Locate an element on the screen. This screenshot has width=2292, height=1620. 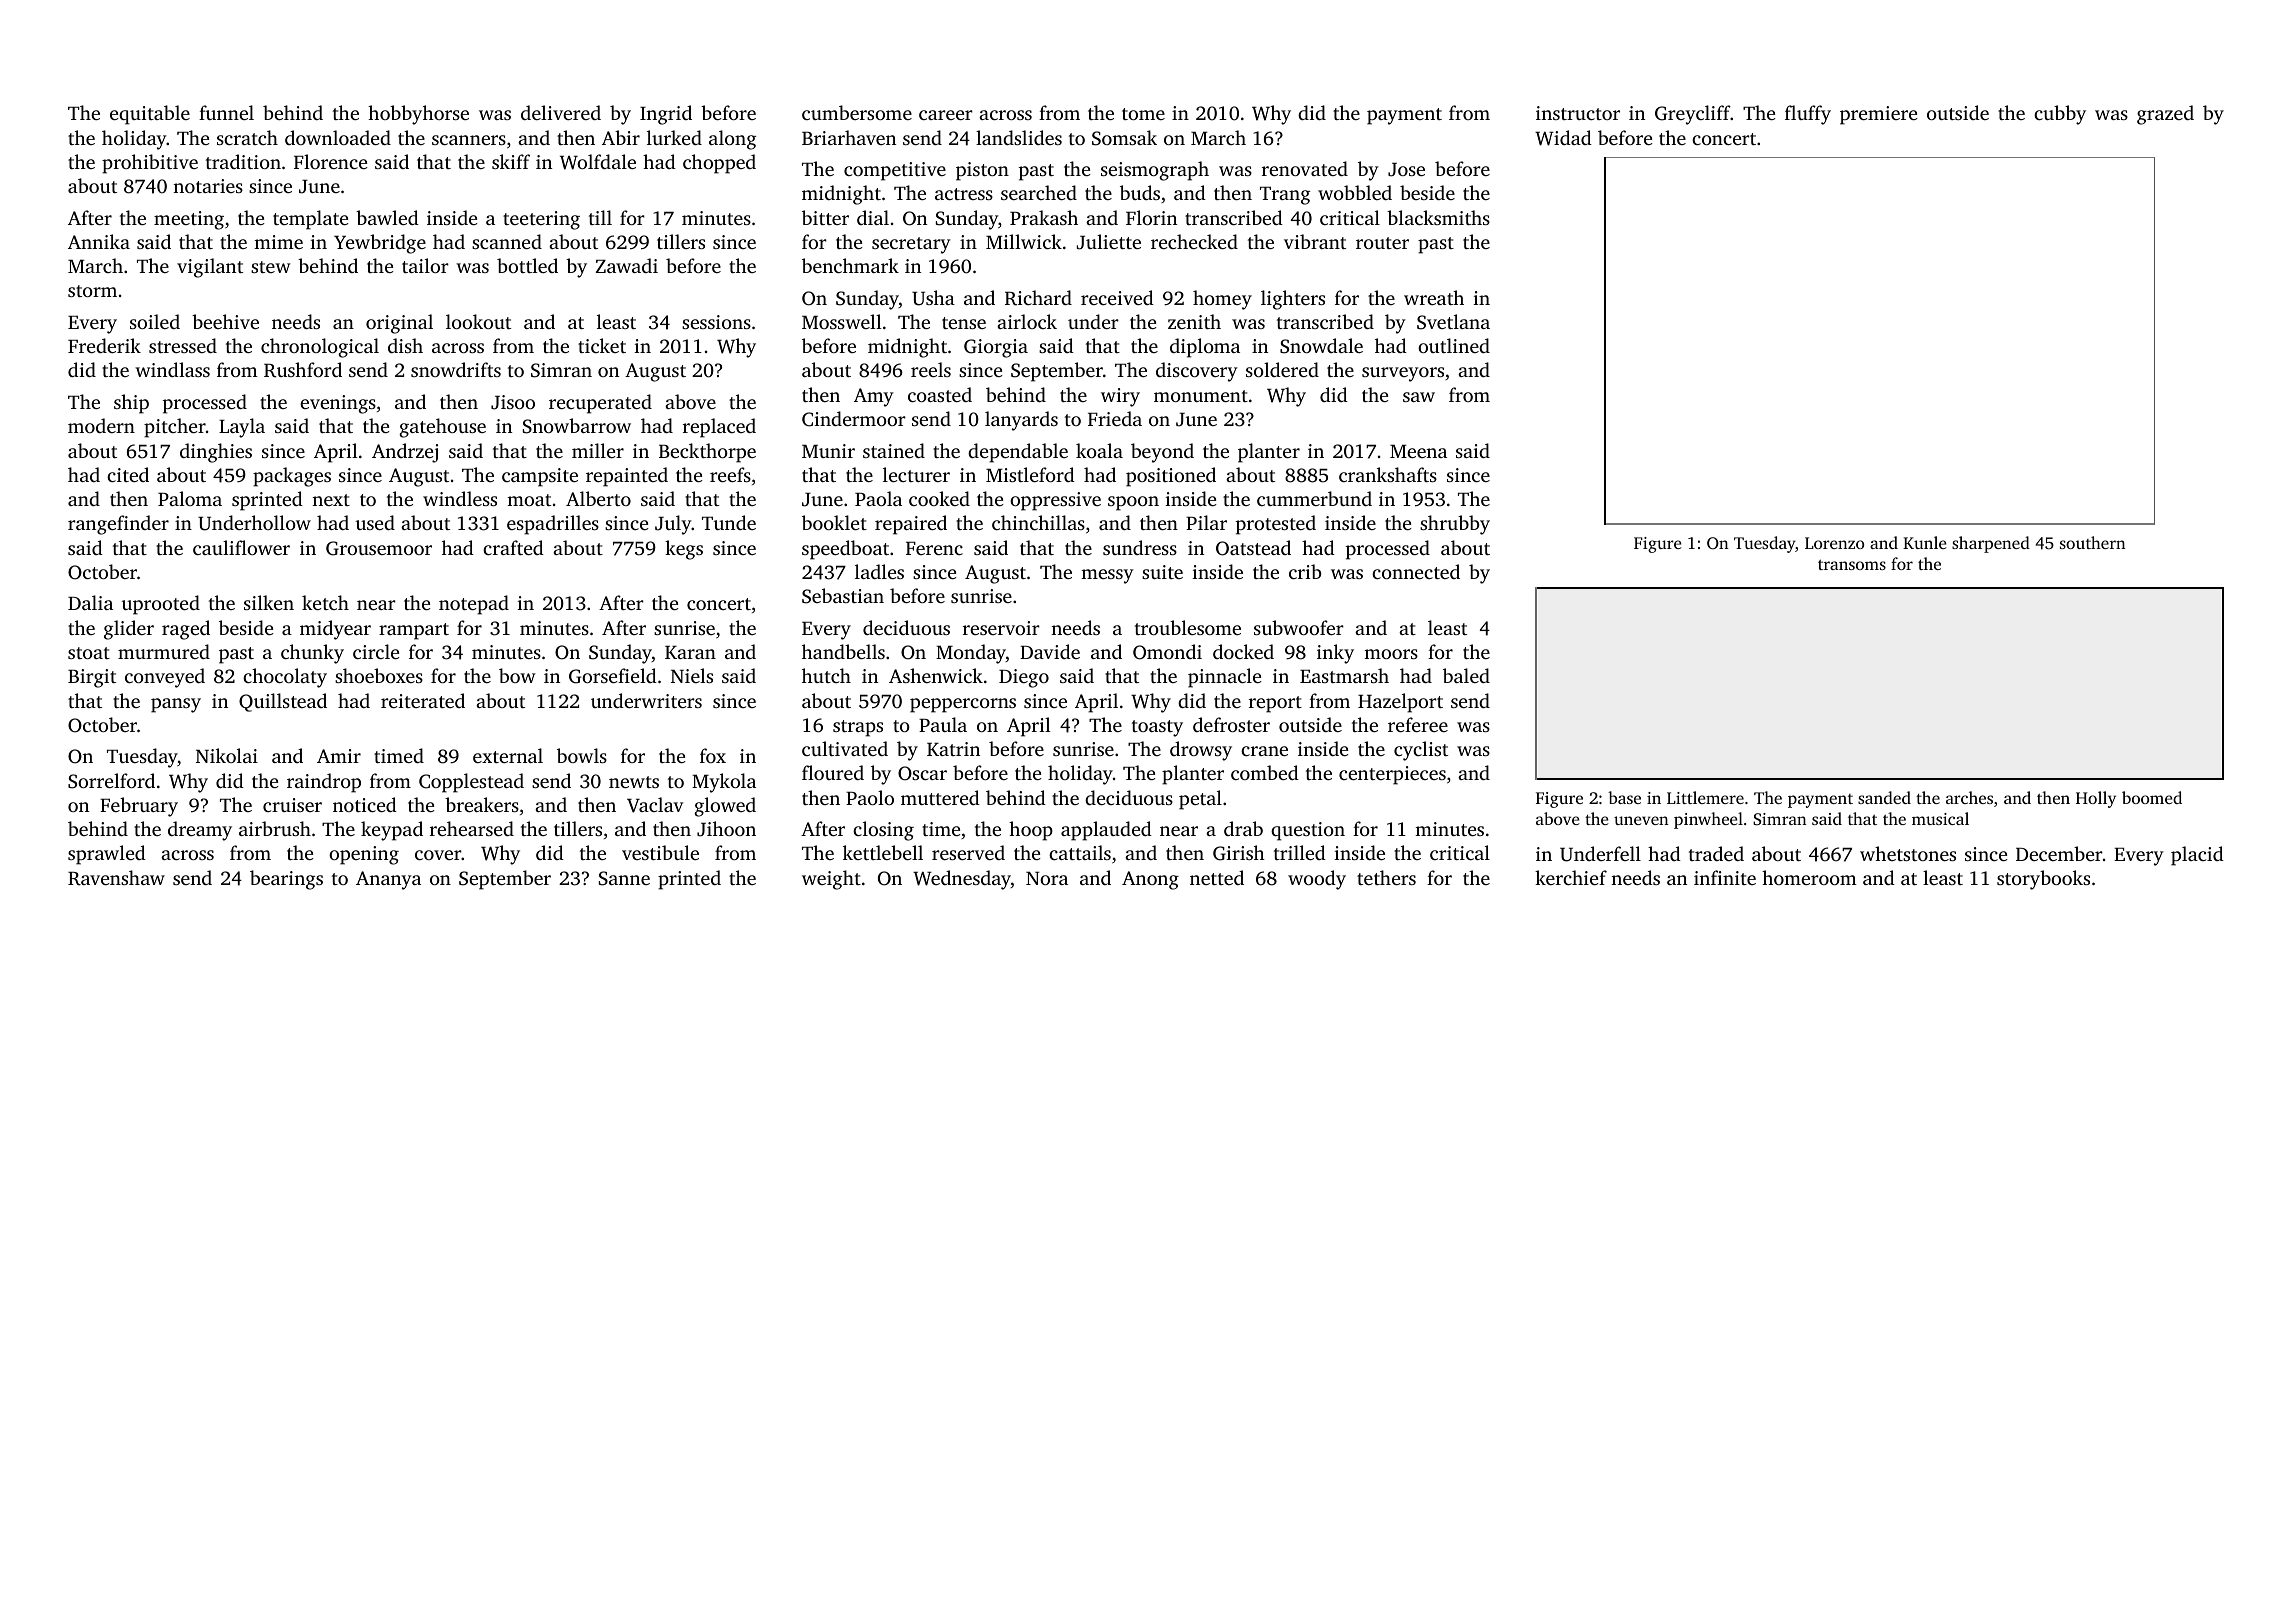
boomed is located at coordinates (2152, 797).
